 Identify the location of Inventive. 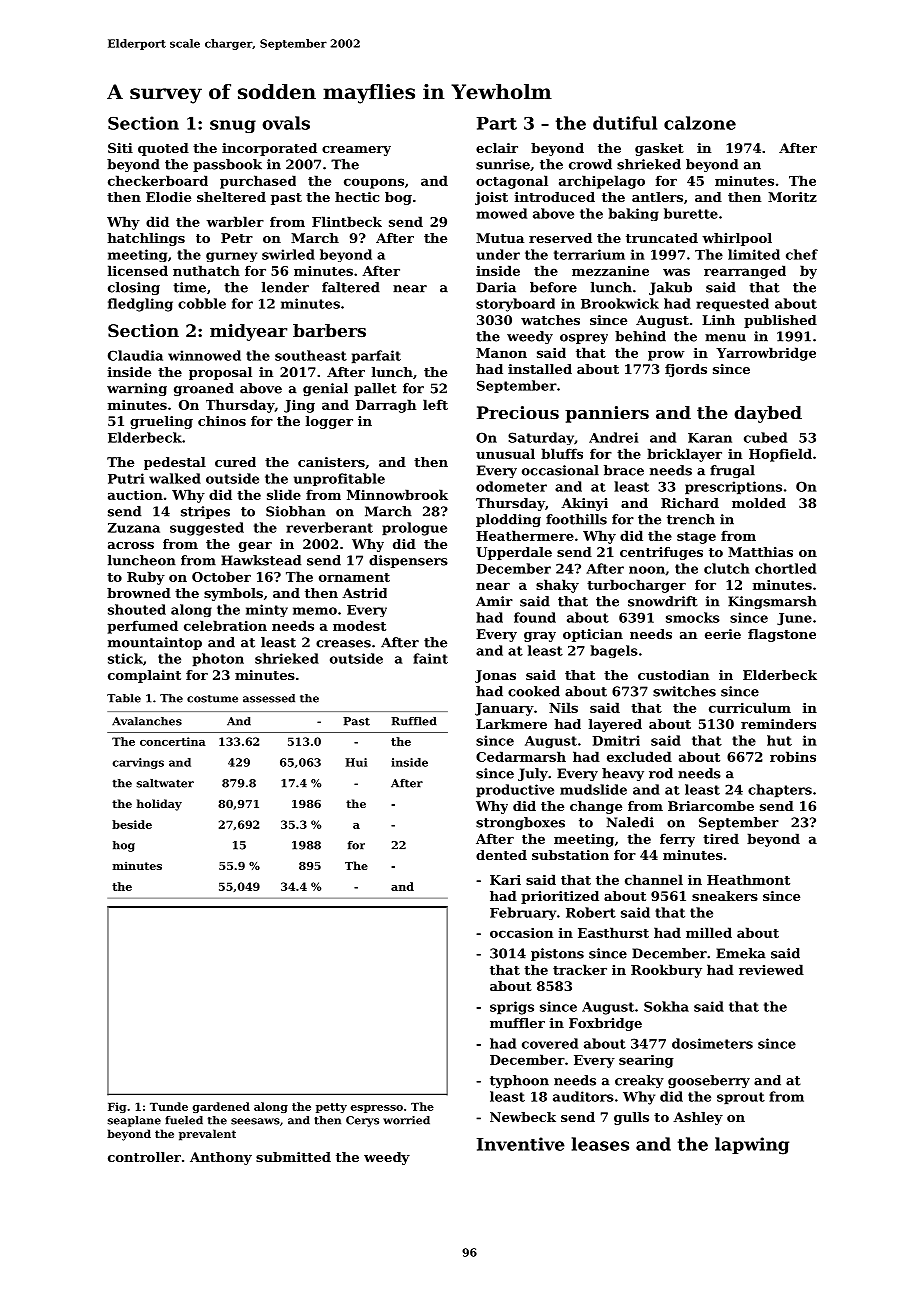
(521, 1144).
